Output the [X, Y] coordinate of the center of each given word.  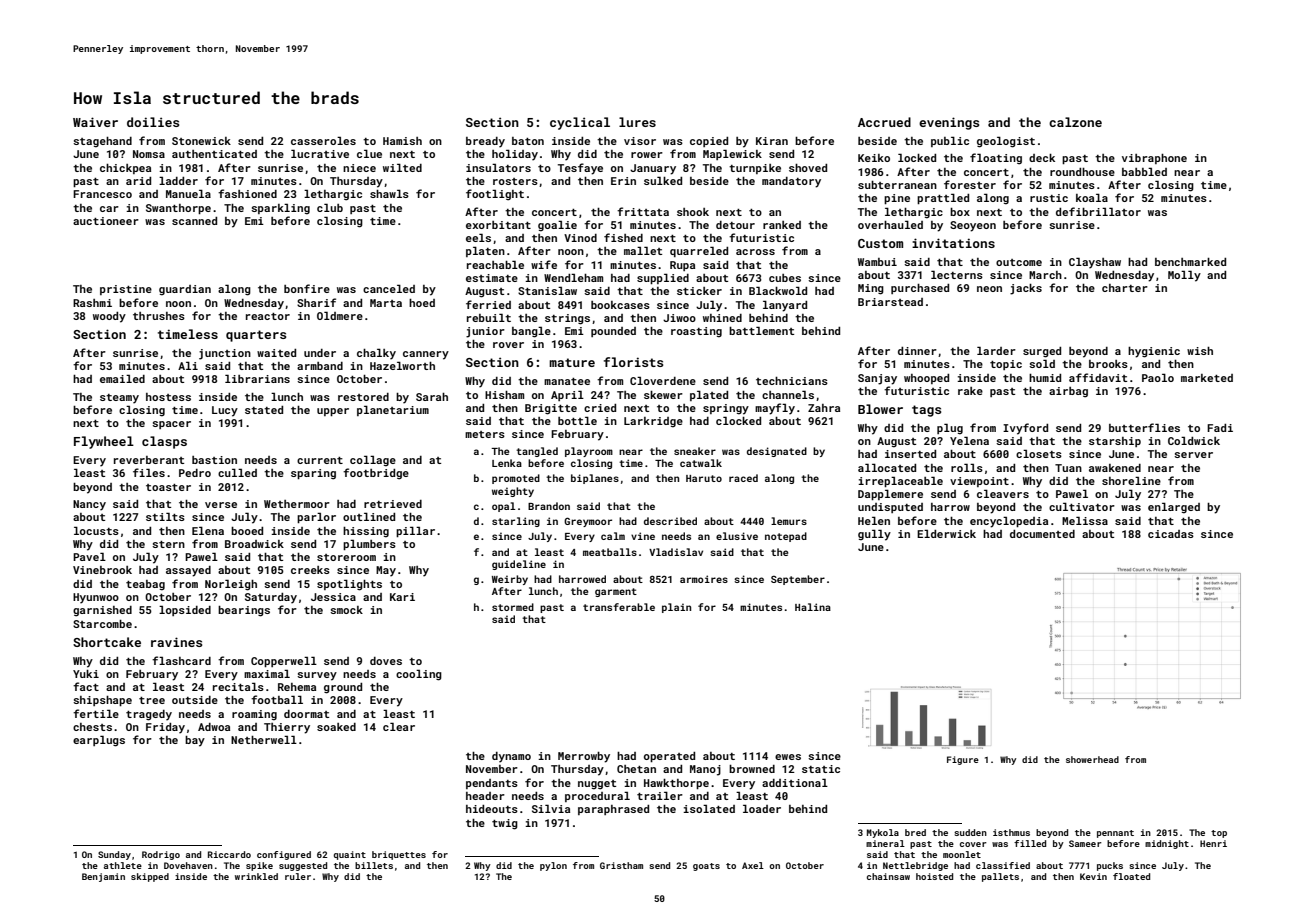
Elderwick [946, 533]
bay [195, 741]
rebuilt [489, 317]
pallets [1000, 877]
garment [616, 592]
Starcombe [102, 624]
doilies [153, 122]
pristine [126, 290]
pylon [553, 866]
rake [970, 391]
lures [637, 122]
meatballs [610, 552]
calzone [1075, 122]
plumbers [369, 544]
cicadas [1171, 534]
